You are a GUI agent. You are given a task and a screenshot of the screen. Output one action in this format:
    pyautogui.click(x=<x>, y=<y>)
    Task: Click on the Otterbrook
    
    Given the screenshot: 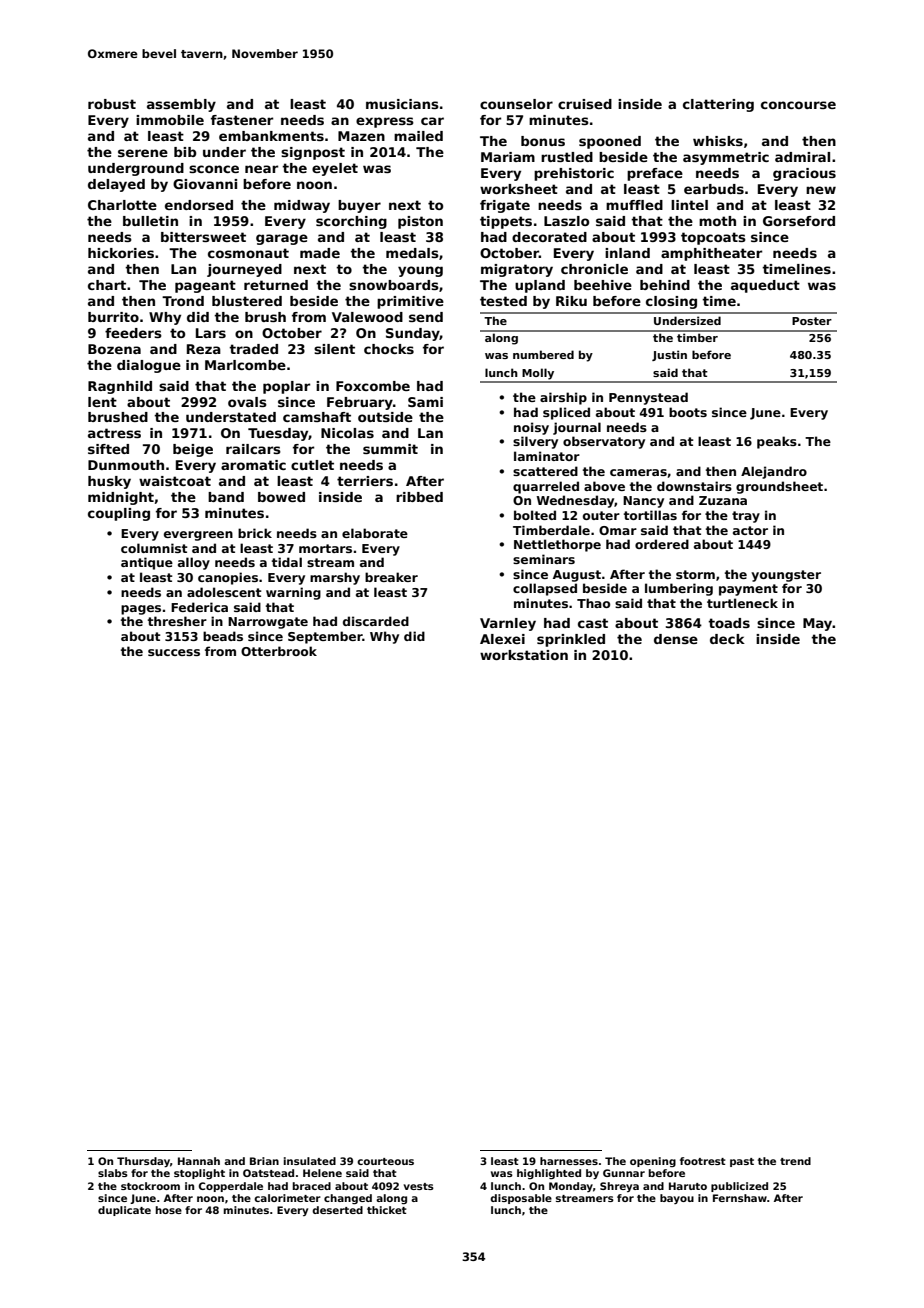 What is the action you would take?
    pyautogui.click(x=279, y=651)
